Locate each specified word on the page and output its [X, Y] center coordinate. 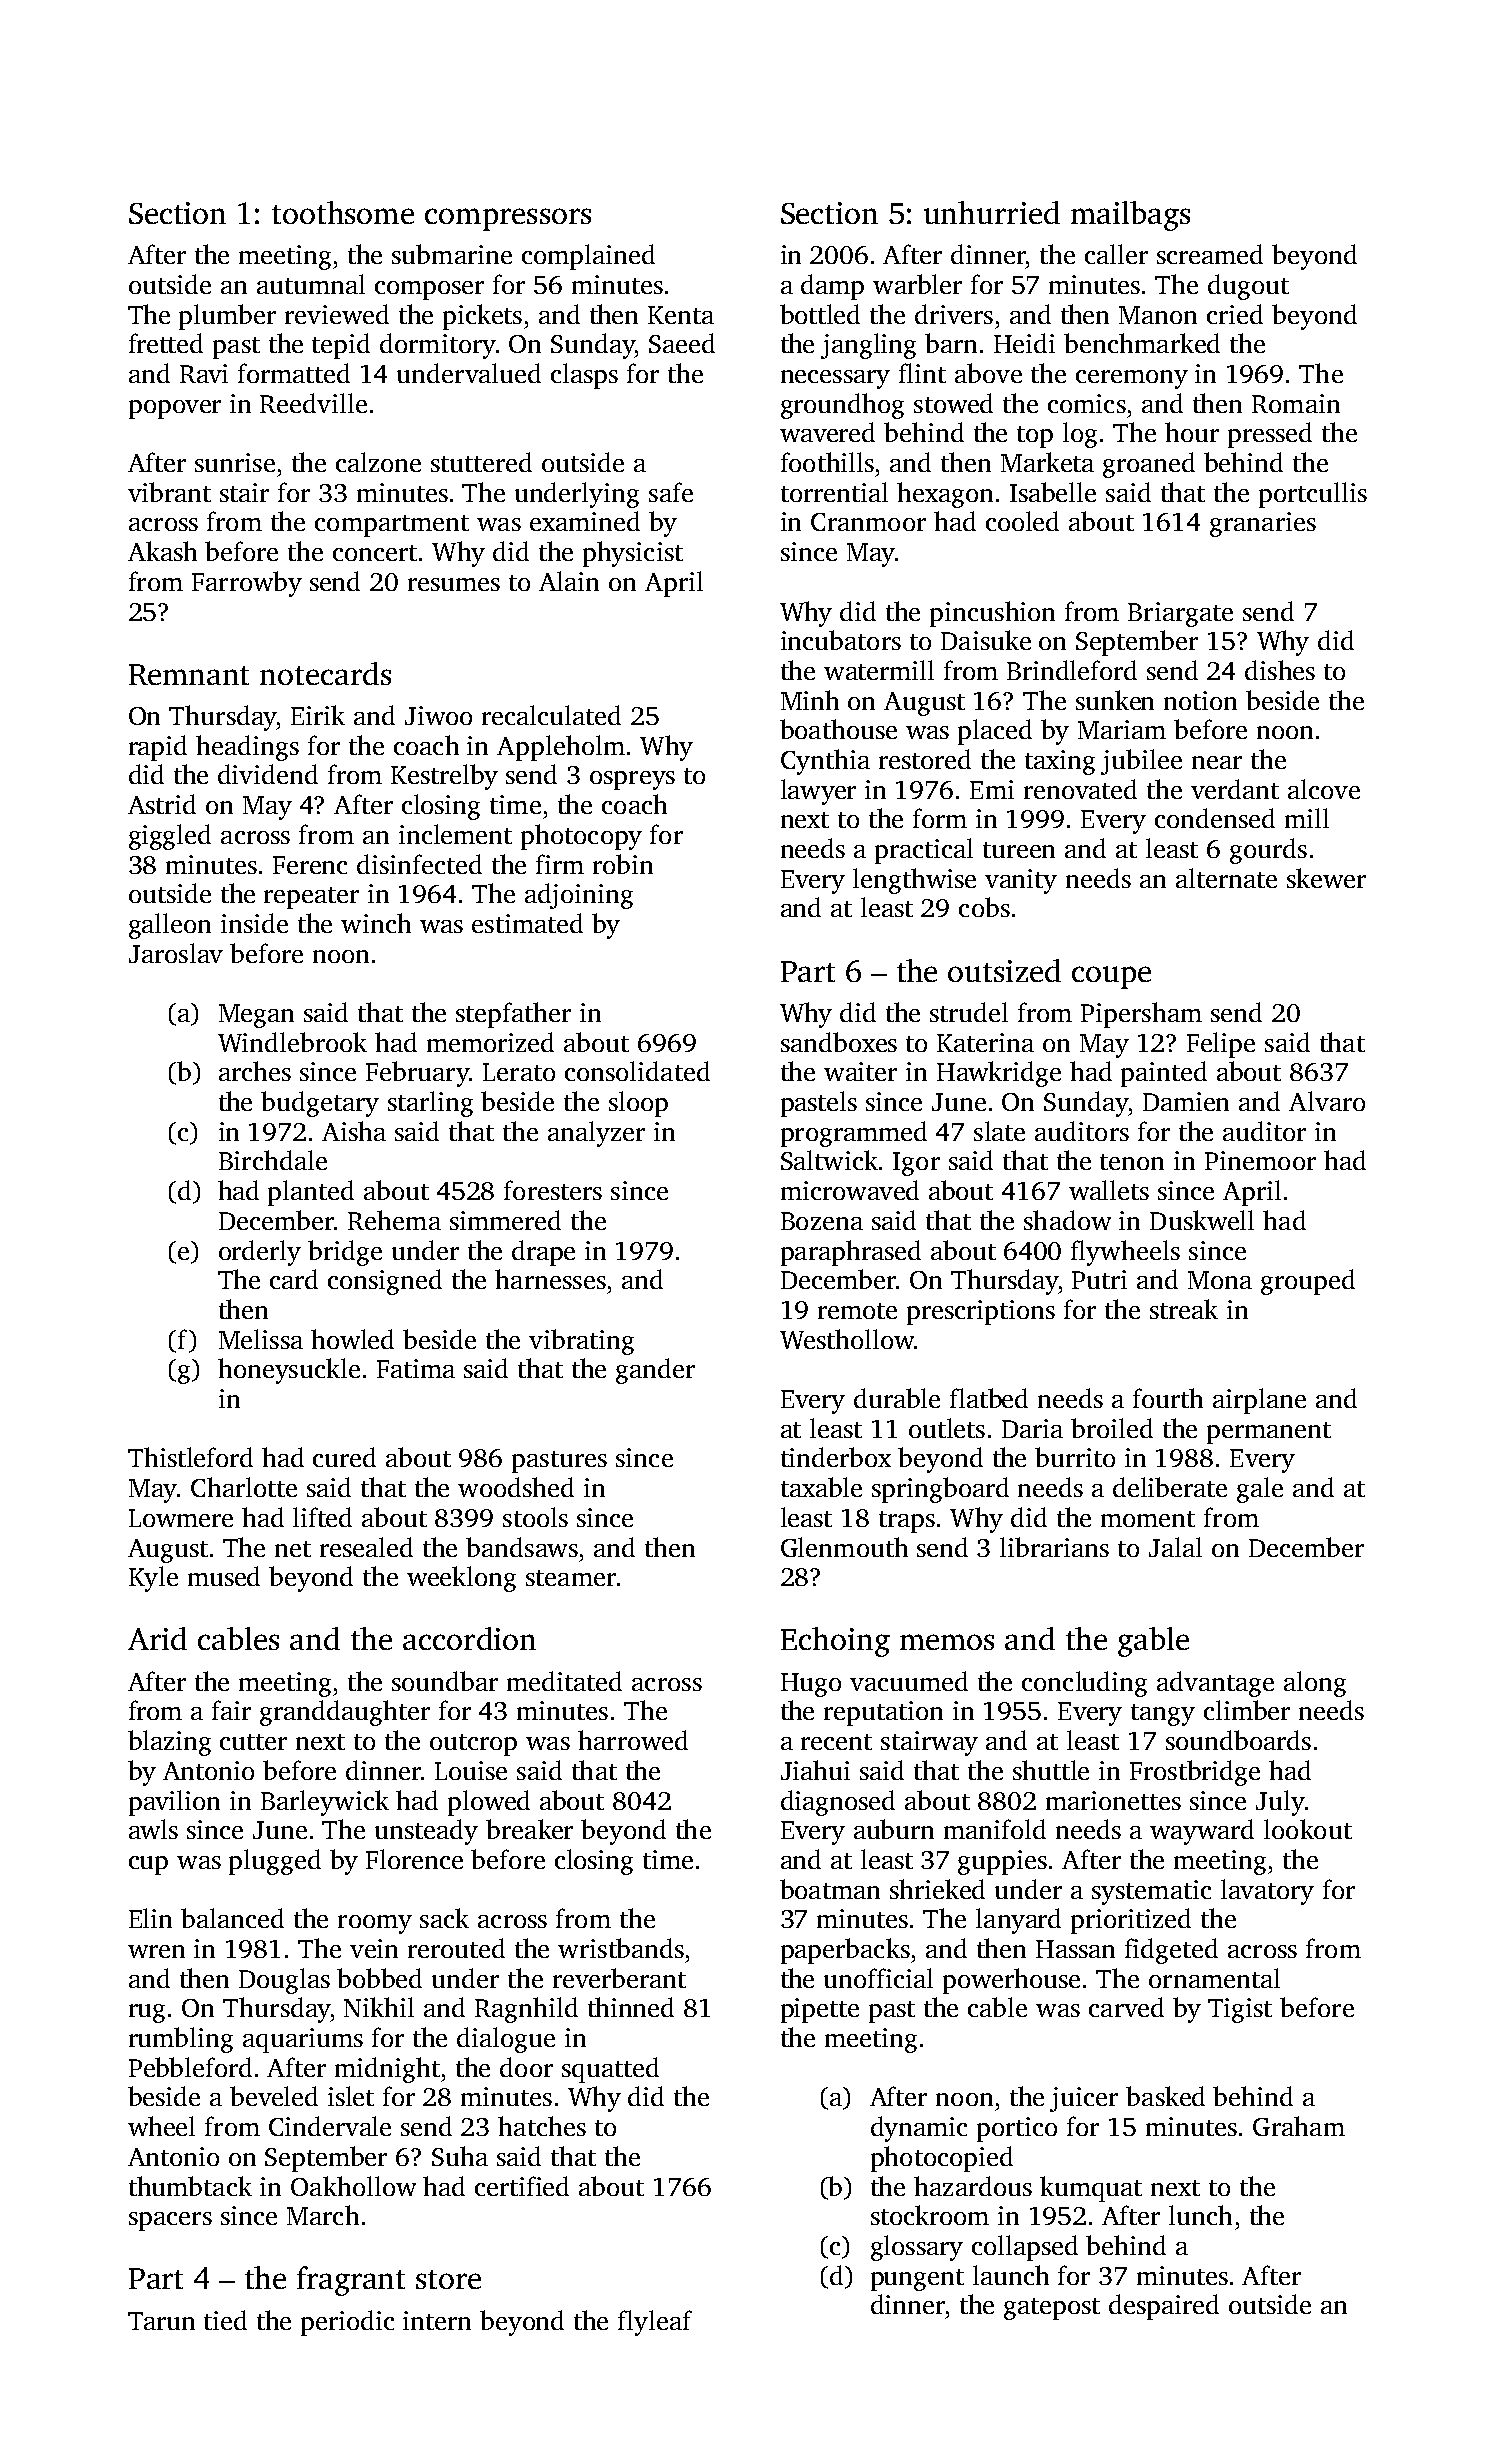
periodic [347, 2323]
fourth [1168, 1398]
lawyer [818, 792]
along [1315, 1684]
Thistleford [190, 1457]
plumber [227, 317]
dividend [268, 774]
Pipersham [1141, 1015]
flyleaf [655, 2323]
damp [832, 287]
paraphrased [851, 1253]
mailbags [1130, 216]
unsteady [426, 1832]
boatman [830, 1889]
